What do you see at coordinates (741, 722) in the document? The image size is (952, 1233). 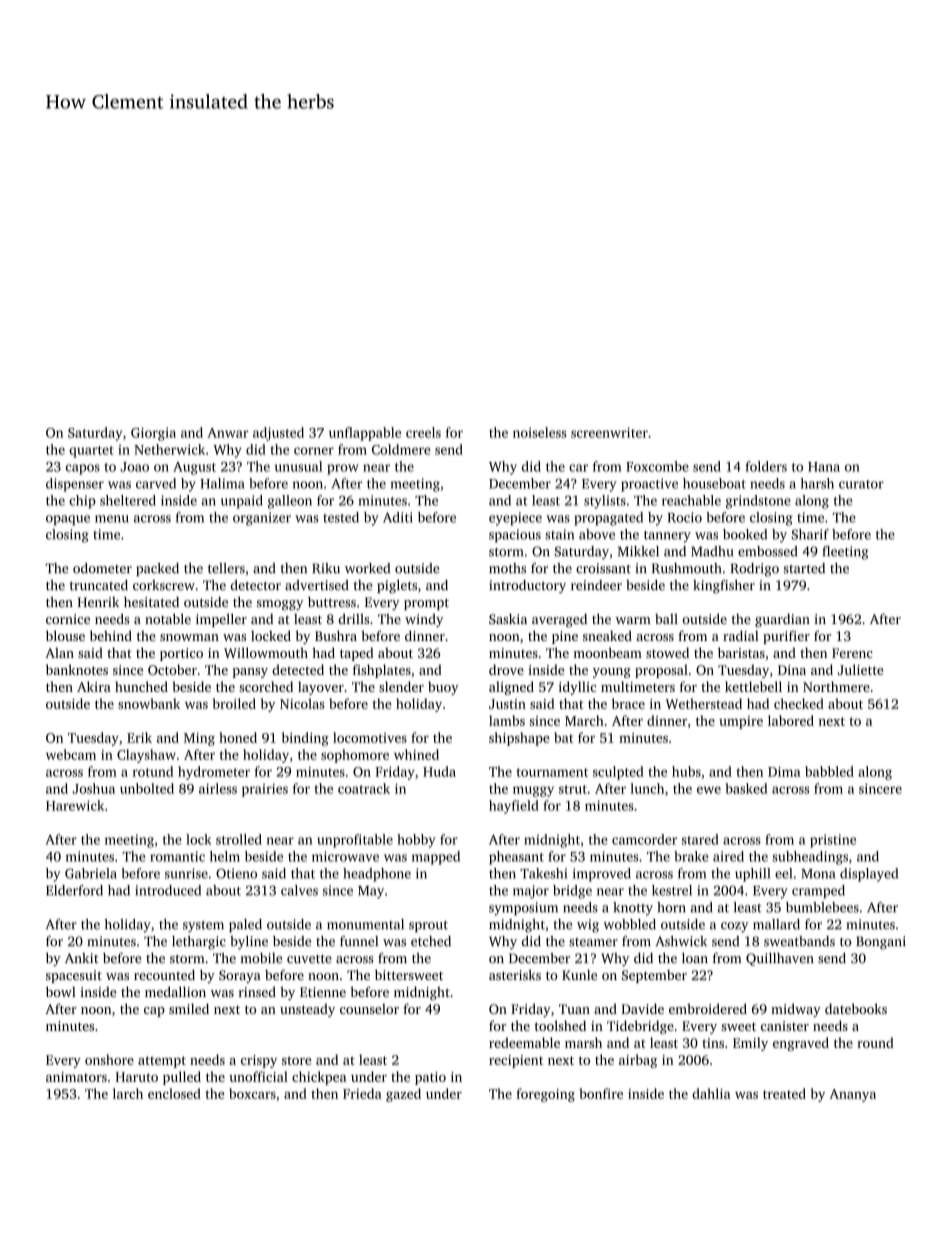 I see `umpire` at bounding box center [741, 722].
